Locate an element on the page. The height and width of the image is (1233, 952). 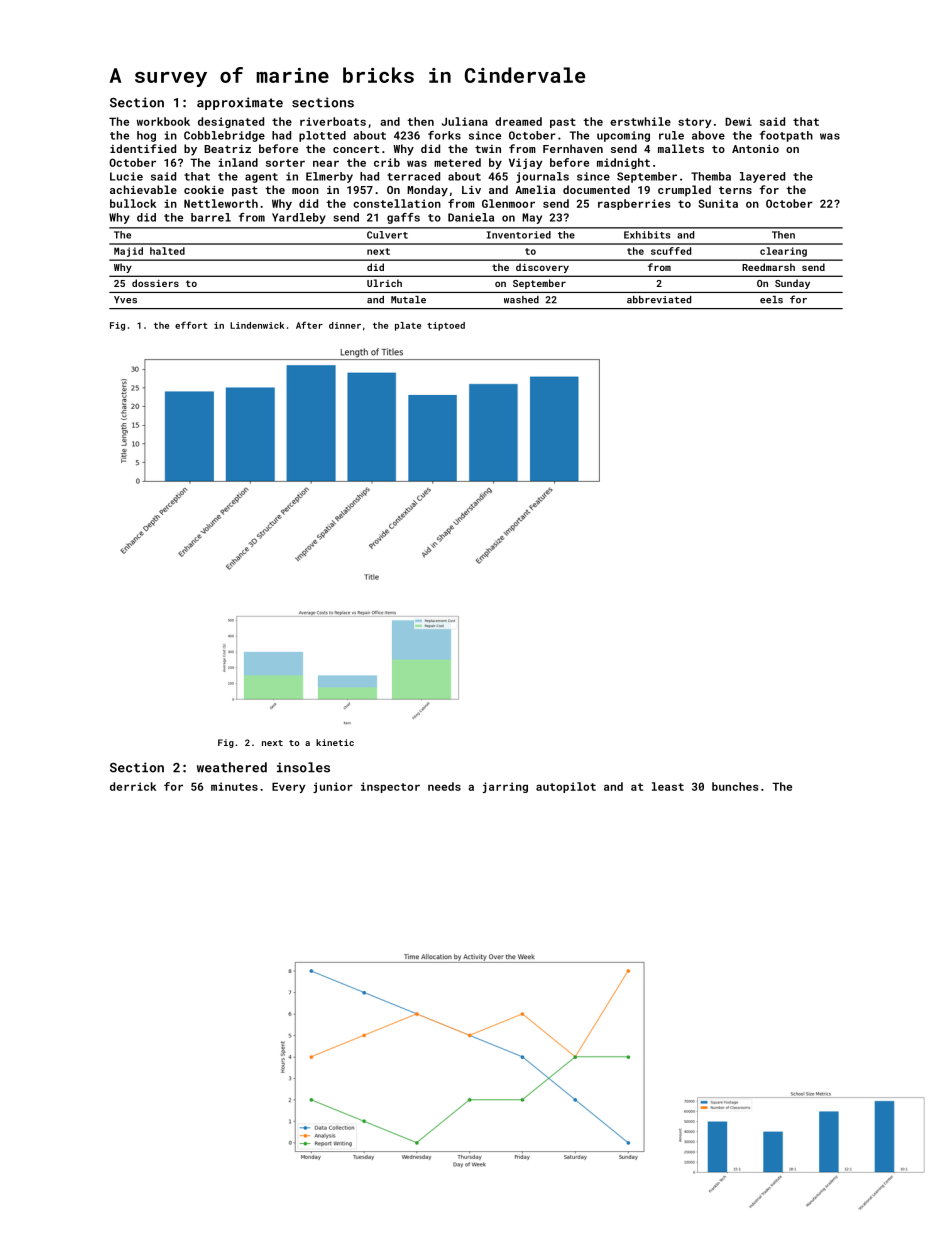
least is located at coordinates (668, 786).
